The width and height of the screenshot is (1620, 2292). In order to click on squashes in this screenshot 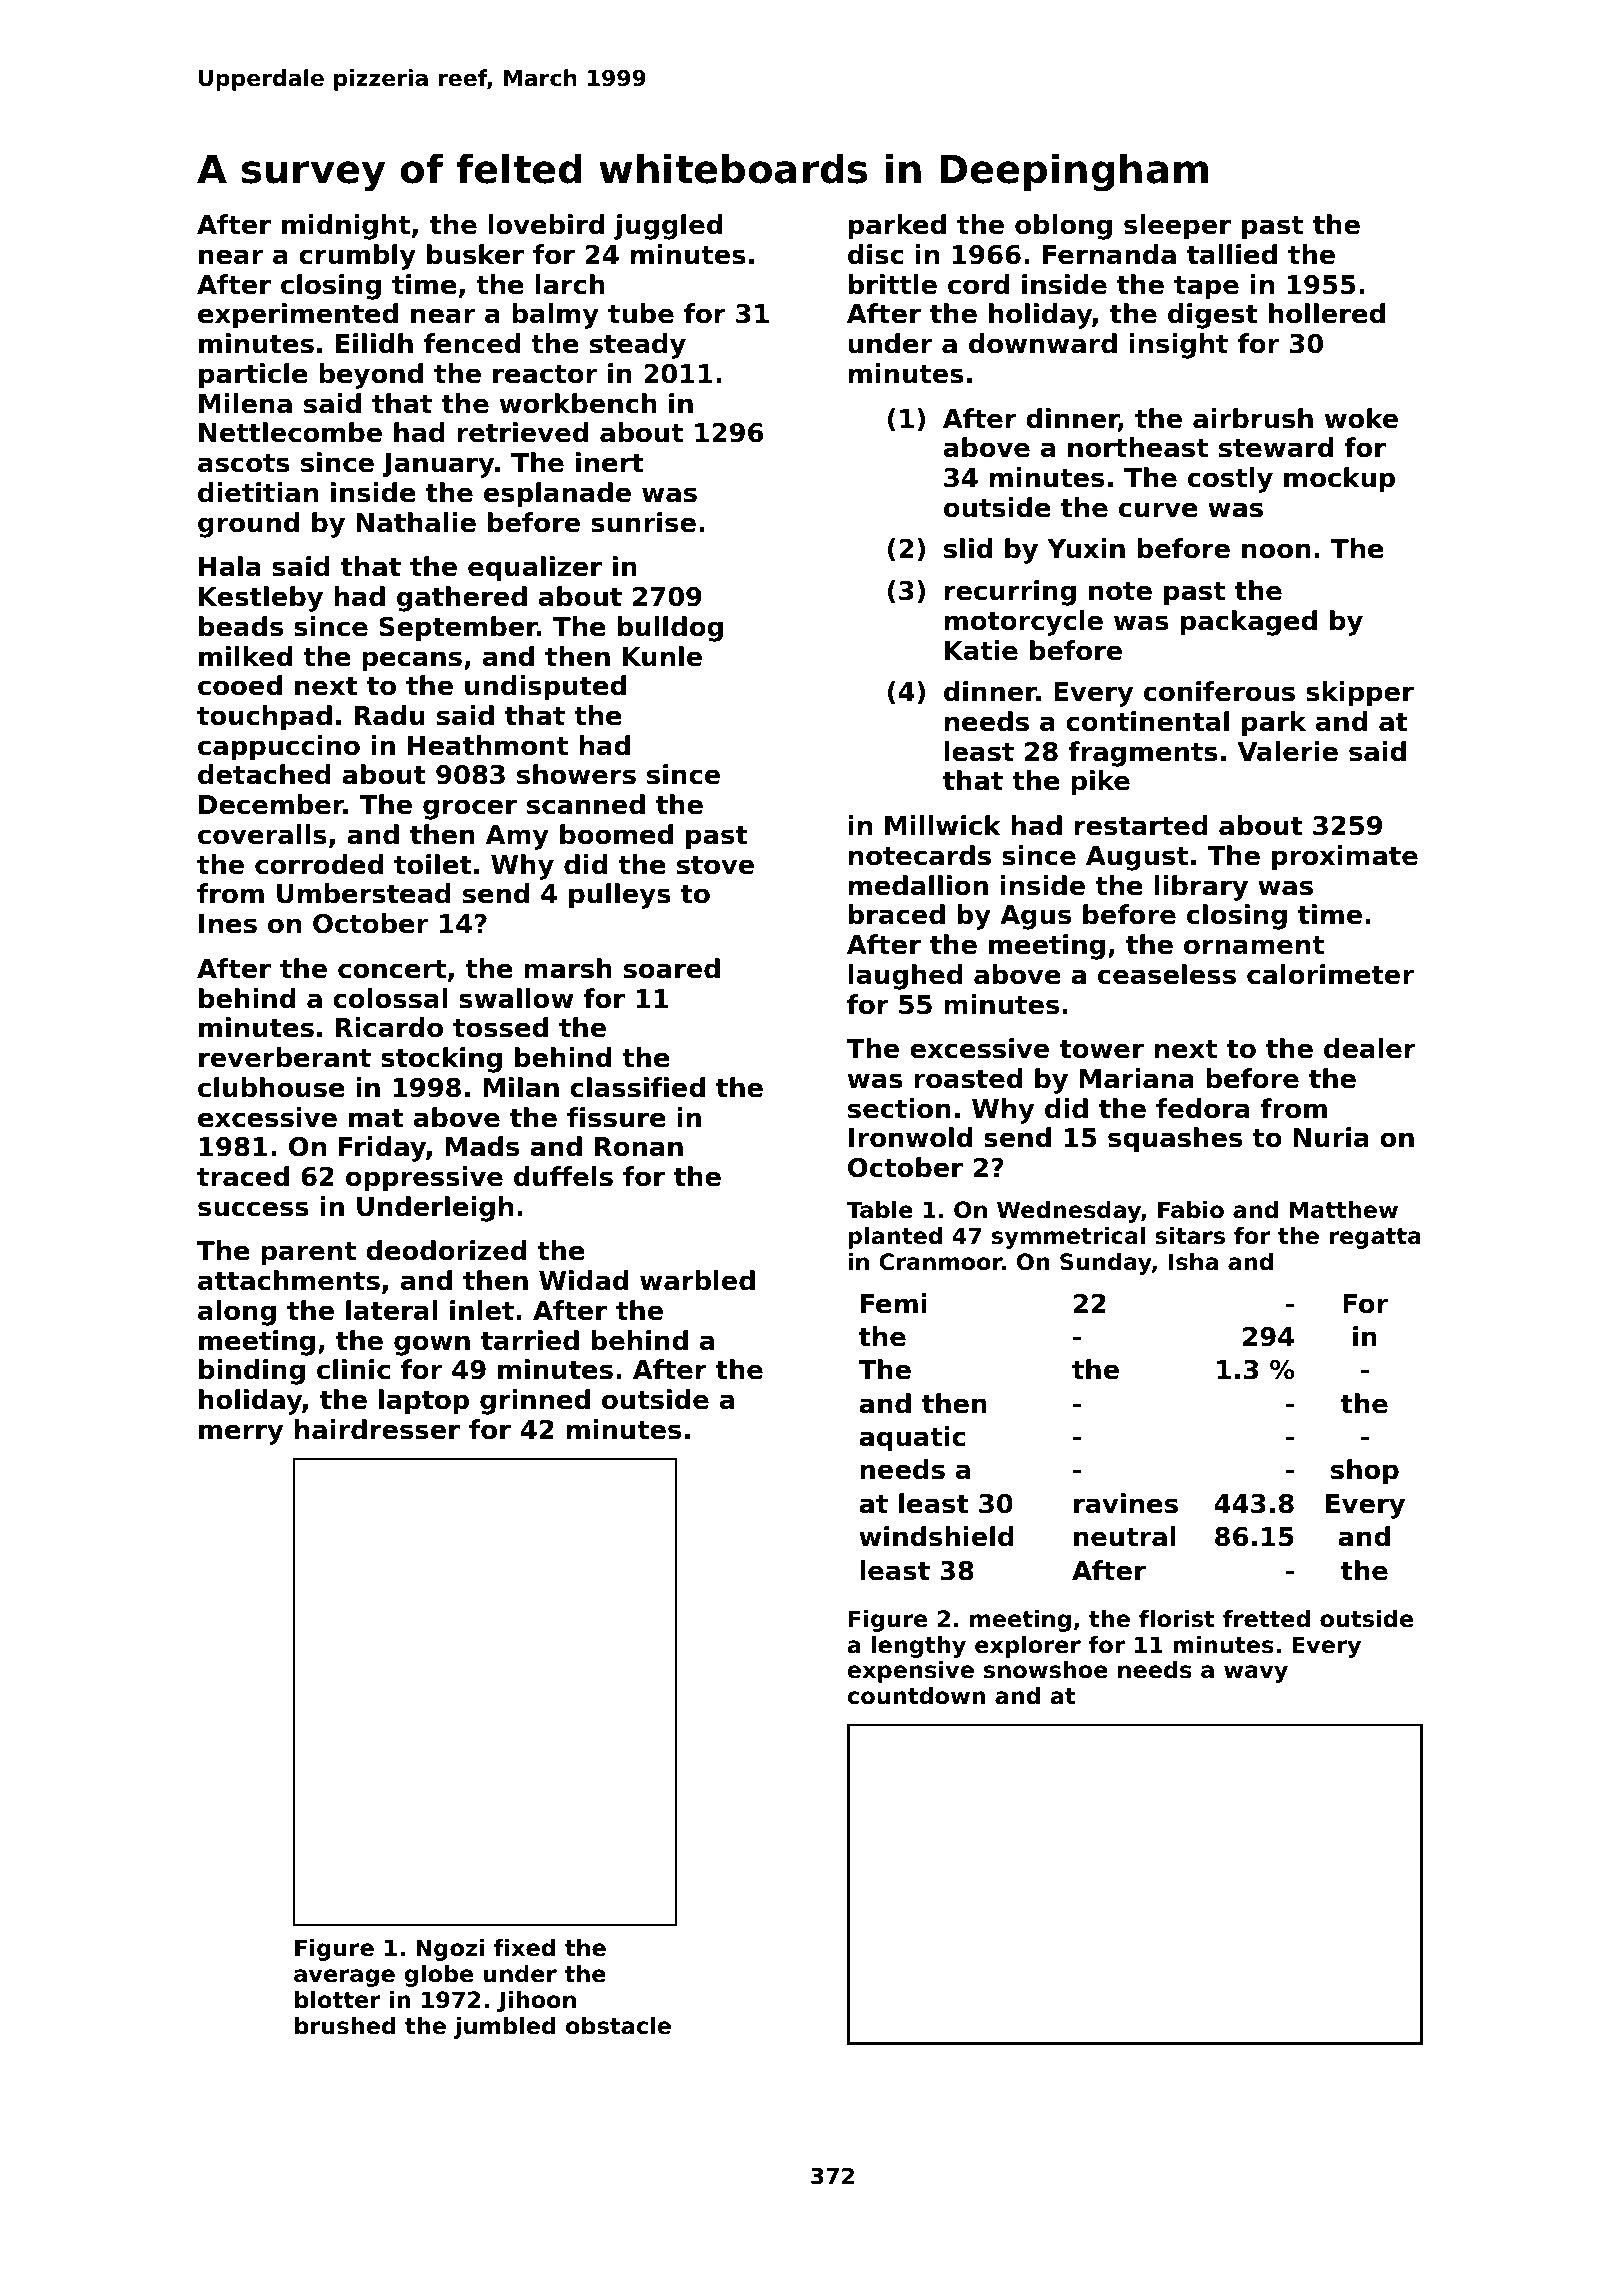, I will do `click(1175, 1140)`.
